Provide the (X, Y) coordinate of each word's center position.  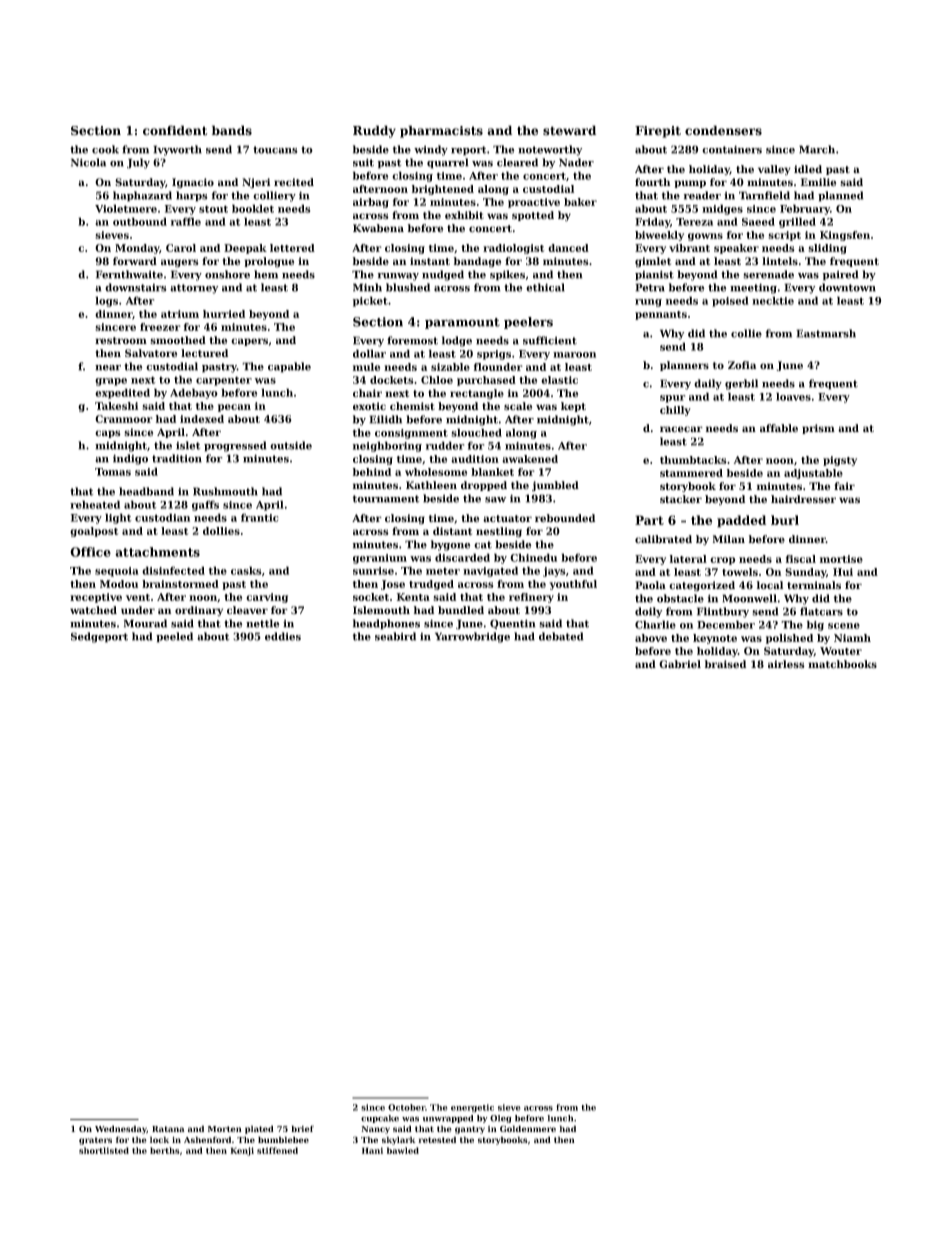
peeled (174, 637)
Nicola (88, 162)
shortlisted (104, 1150)
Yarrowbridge (472, 637)
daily (708, 384)
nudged (443, 275)
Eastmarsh (826, 333)
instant (430, 261)
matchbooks (842, 664)
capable (289, 367)
